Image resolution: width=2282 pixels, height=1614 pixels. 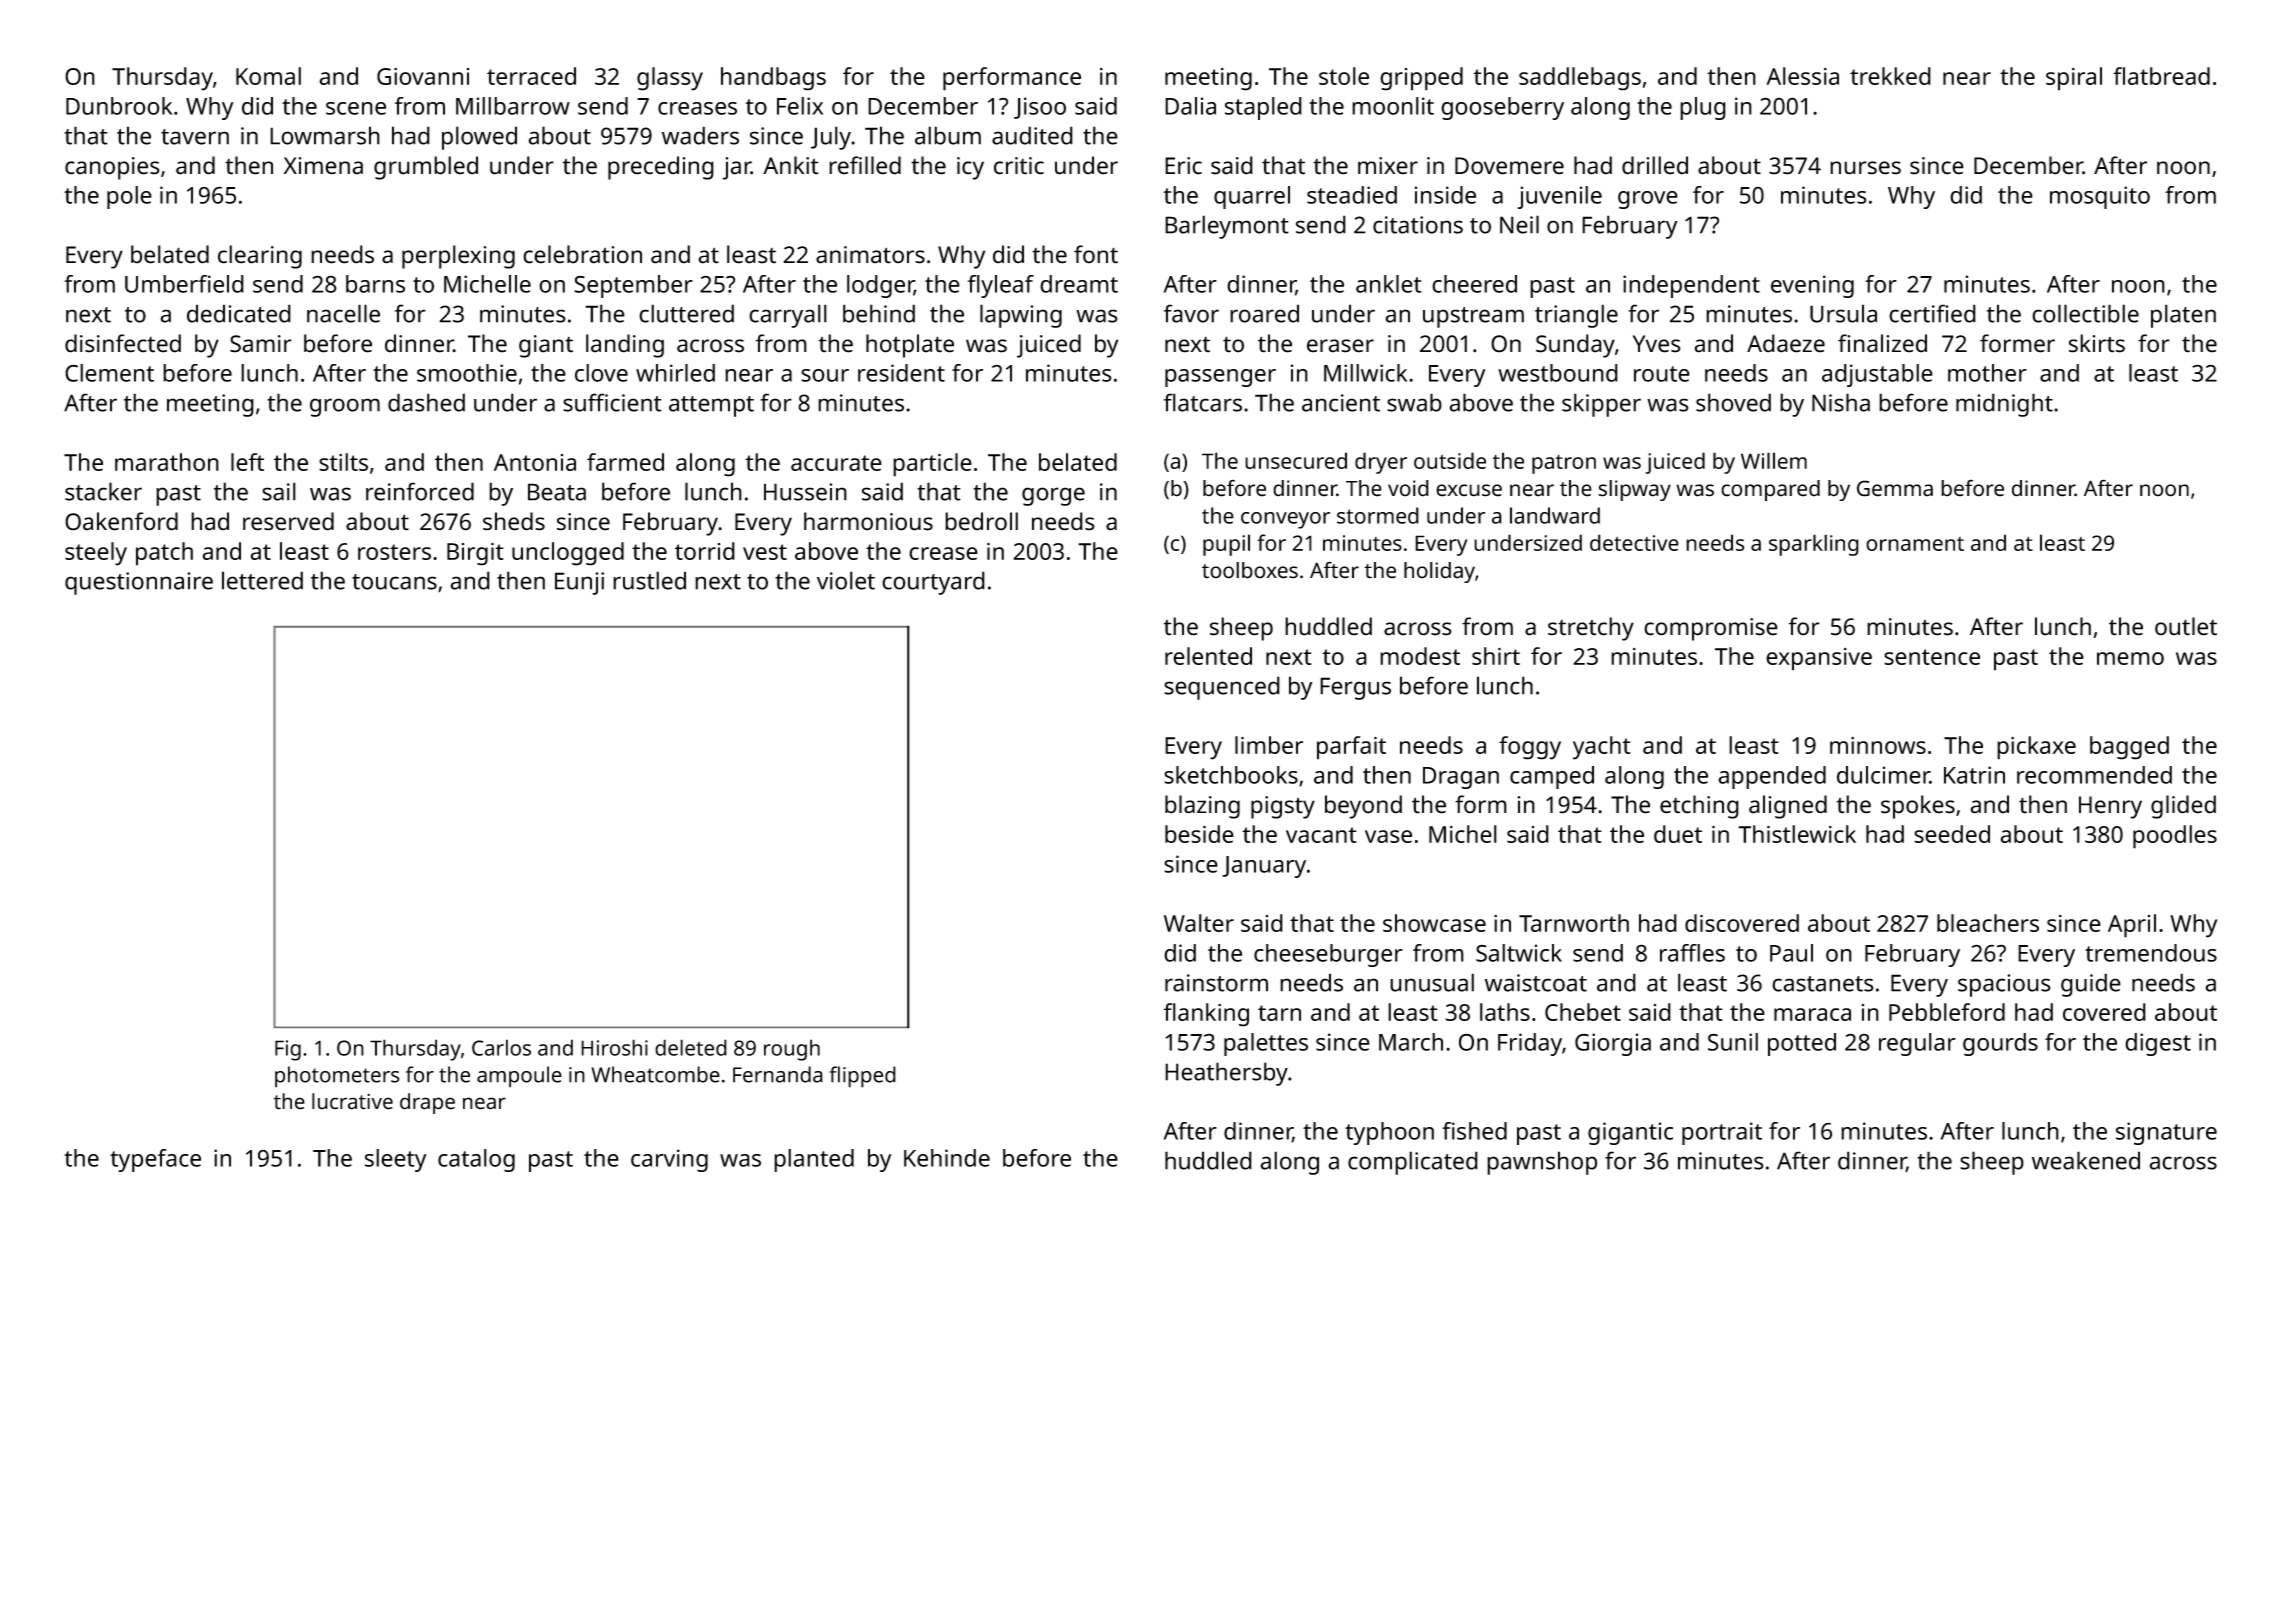 What do you see at coordinates (862, 1077) in the document?
I see `flipped` at bounding box center [862, 1077].
